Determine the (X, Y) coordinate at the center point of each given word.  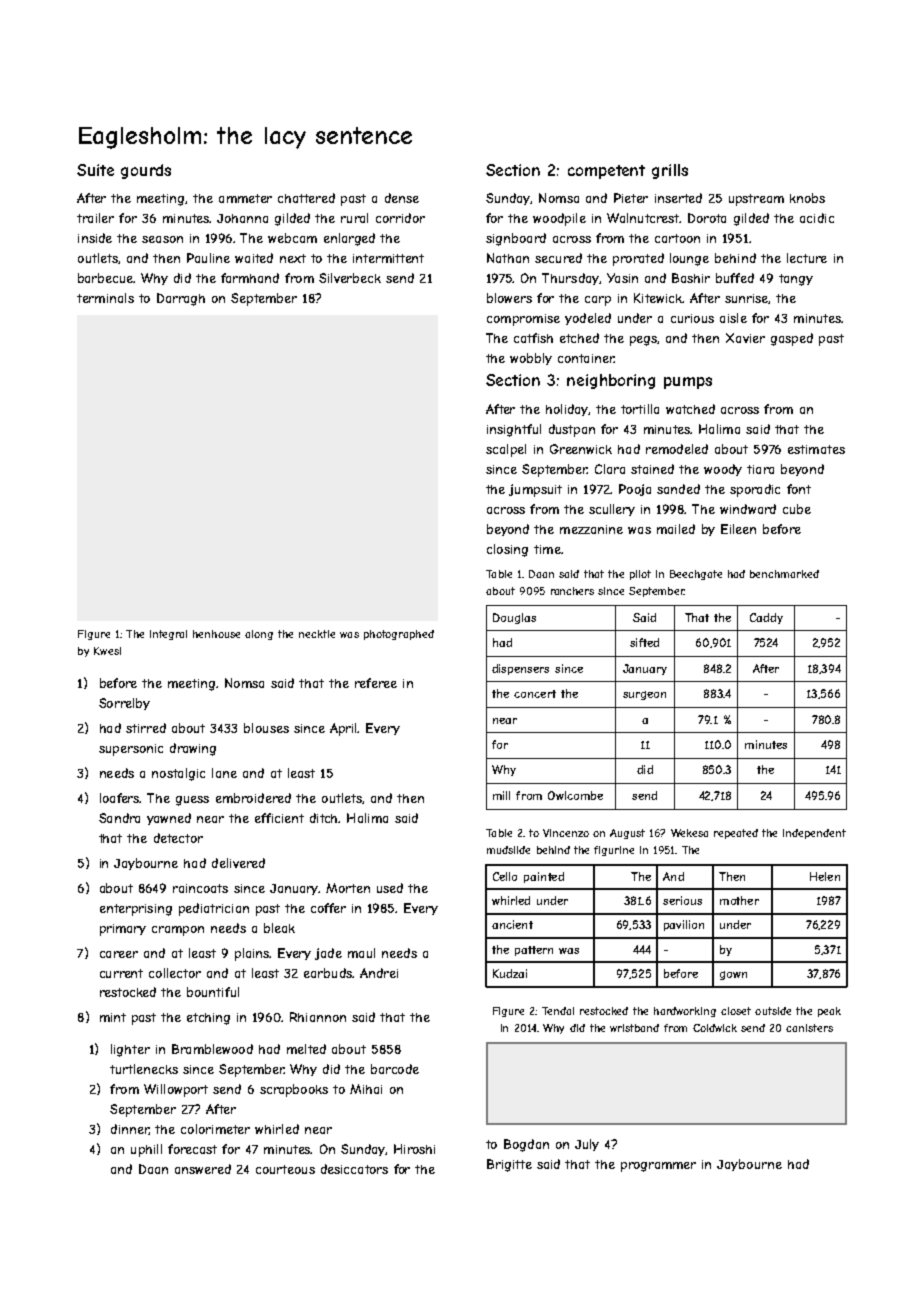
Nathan (508, 258)
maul (361, 953)
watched (690, 409)
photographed (399, 635)
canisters (809, 1028)
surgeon (644, 695)
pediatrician (214, 909)
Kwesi (107, 651)
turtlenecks (144, 1069)
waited (254, 258)
